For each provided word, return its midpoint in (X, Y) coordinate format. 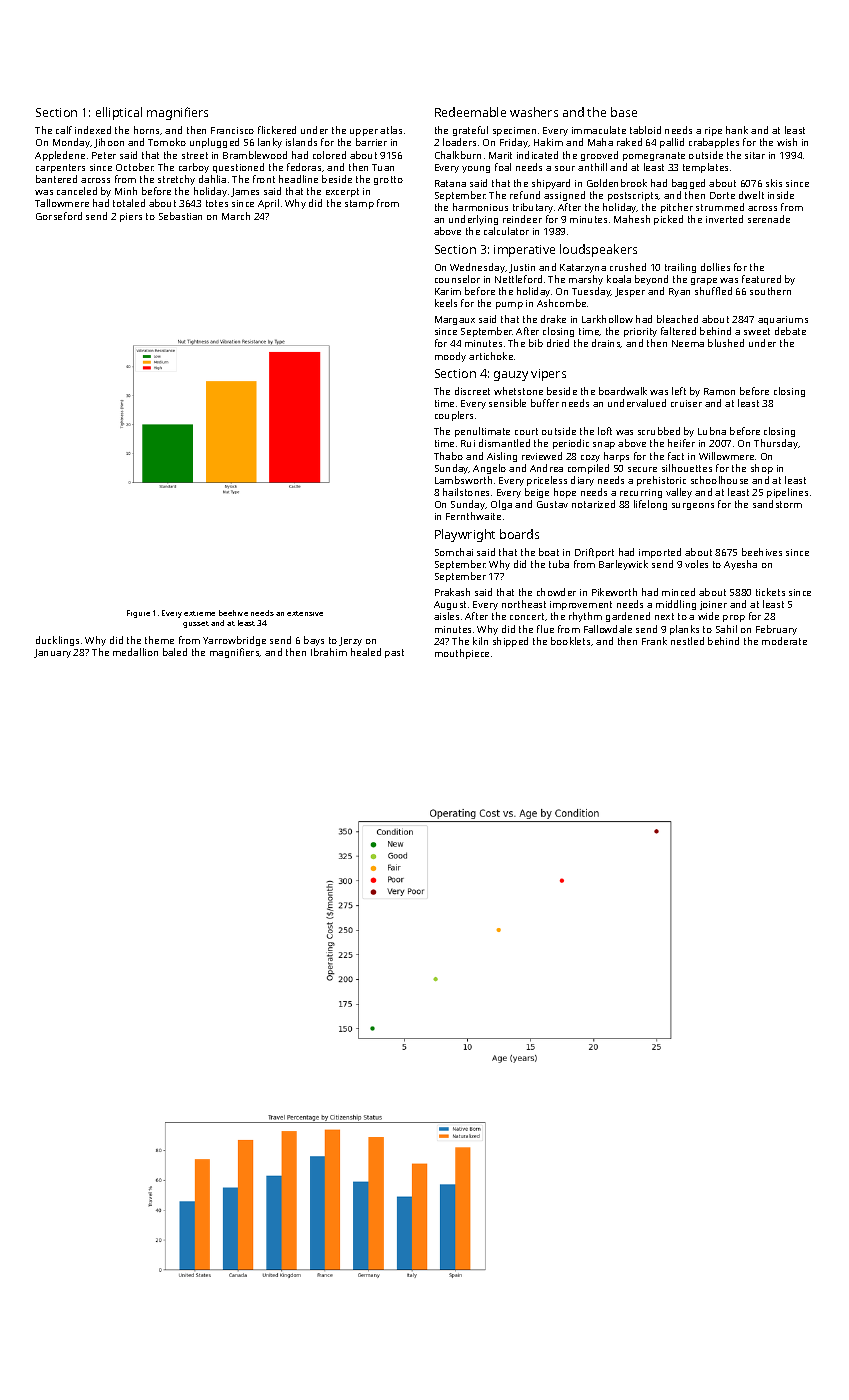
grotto (388, 180)
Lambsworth (463, 480)
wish (787, 142)
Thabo (448, 456)
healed (366, 652)
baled (175, 652)
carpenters (60, 168)
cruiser (686, 403)
